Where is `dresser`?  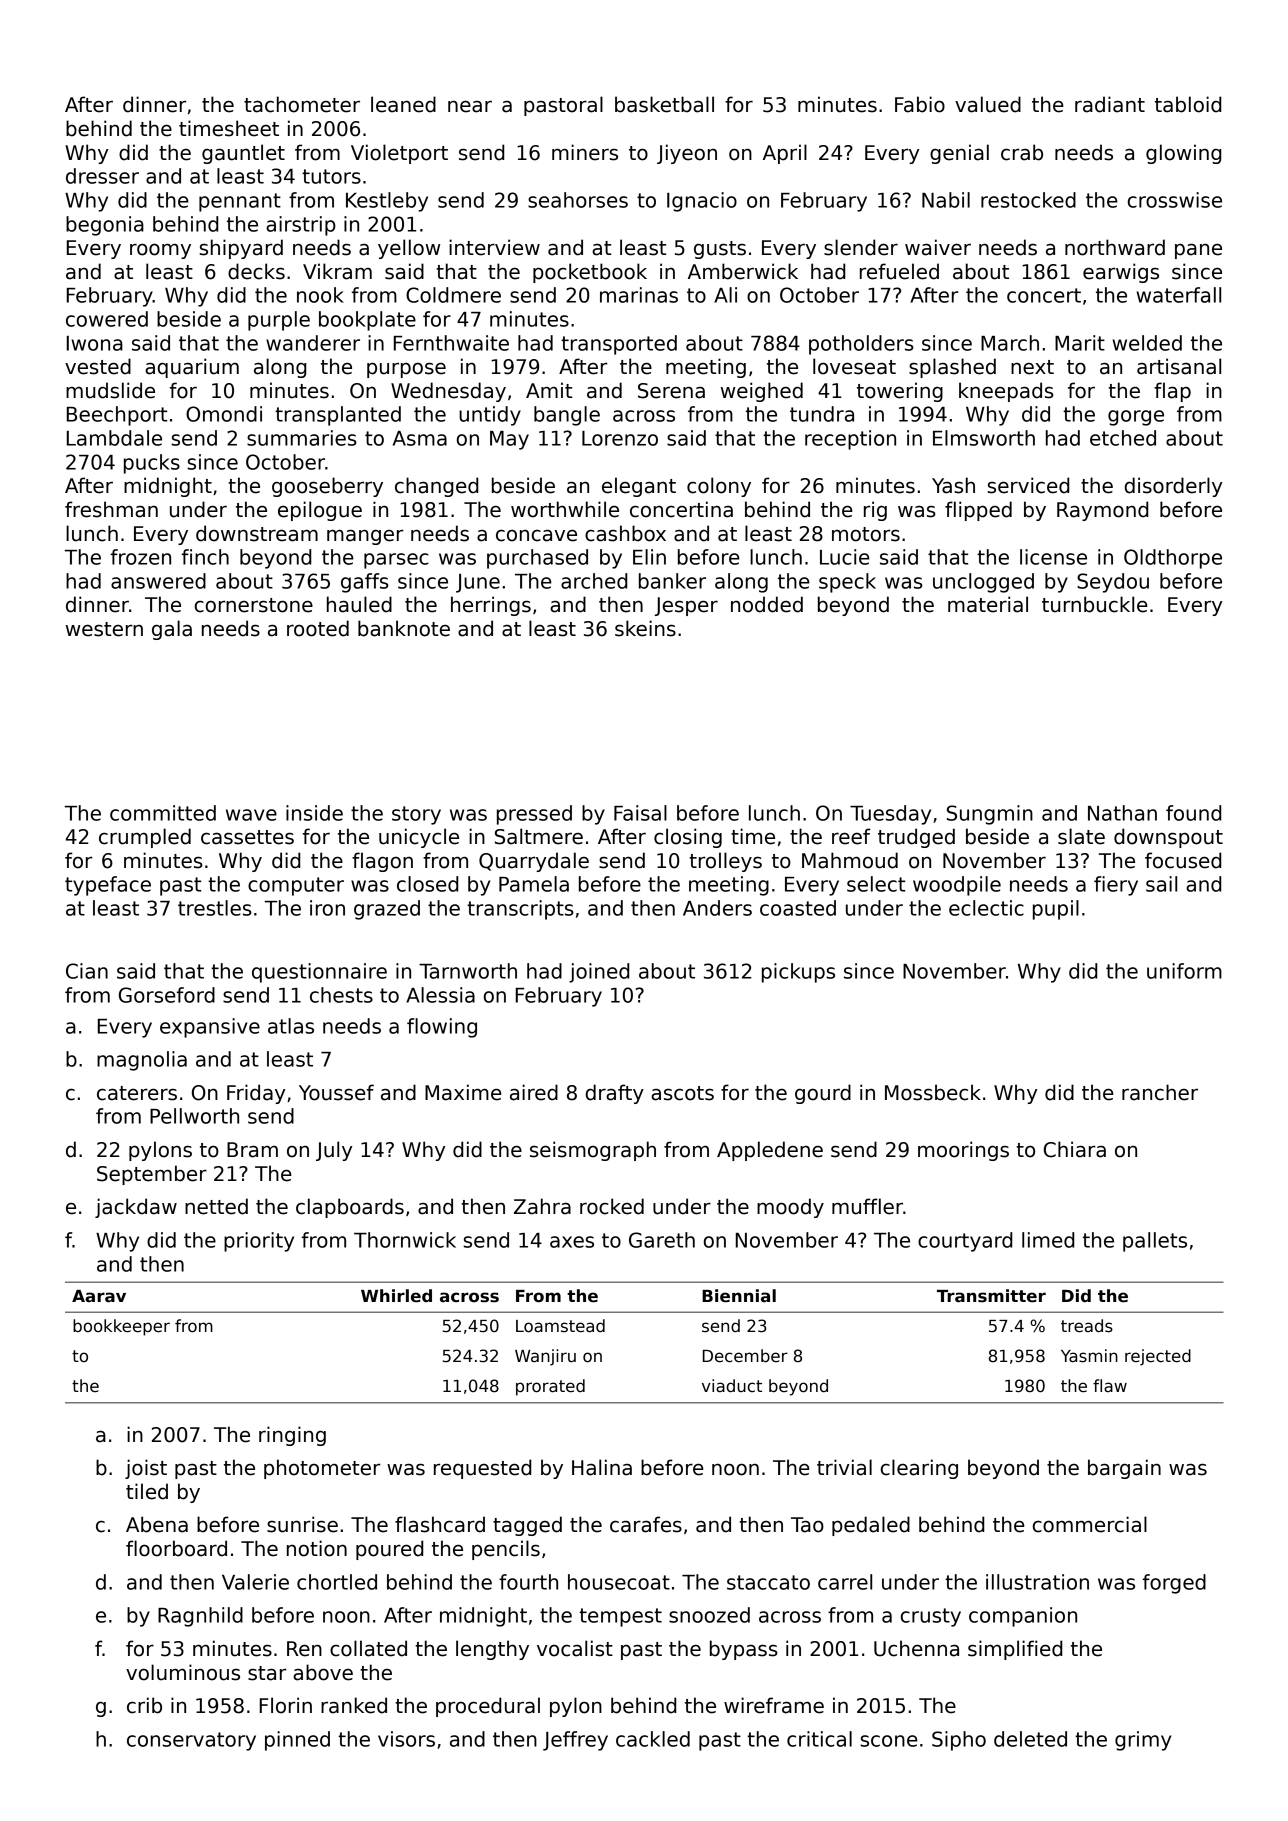
dresser is located at coordinates (102, 176).
